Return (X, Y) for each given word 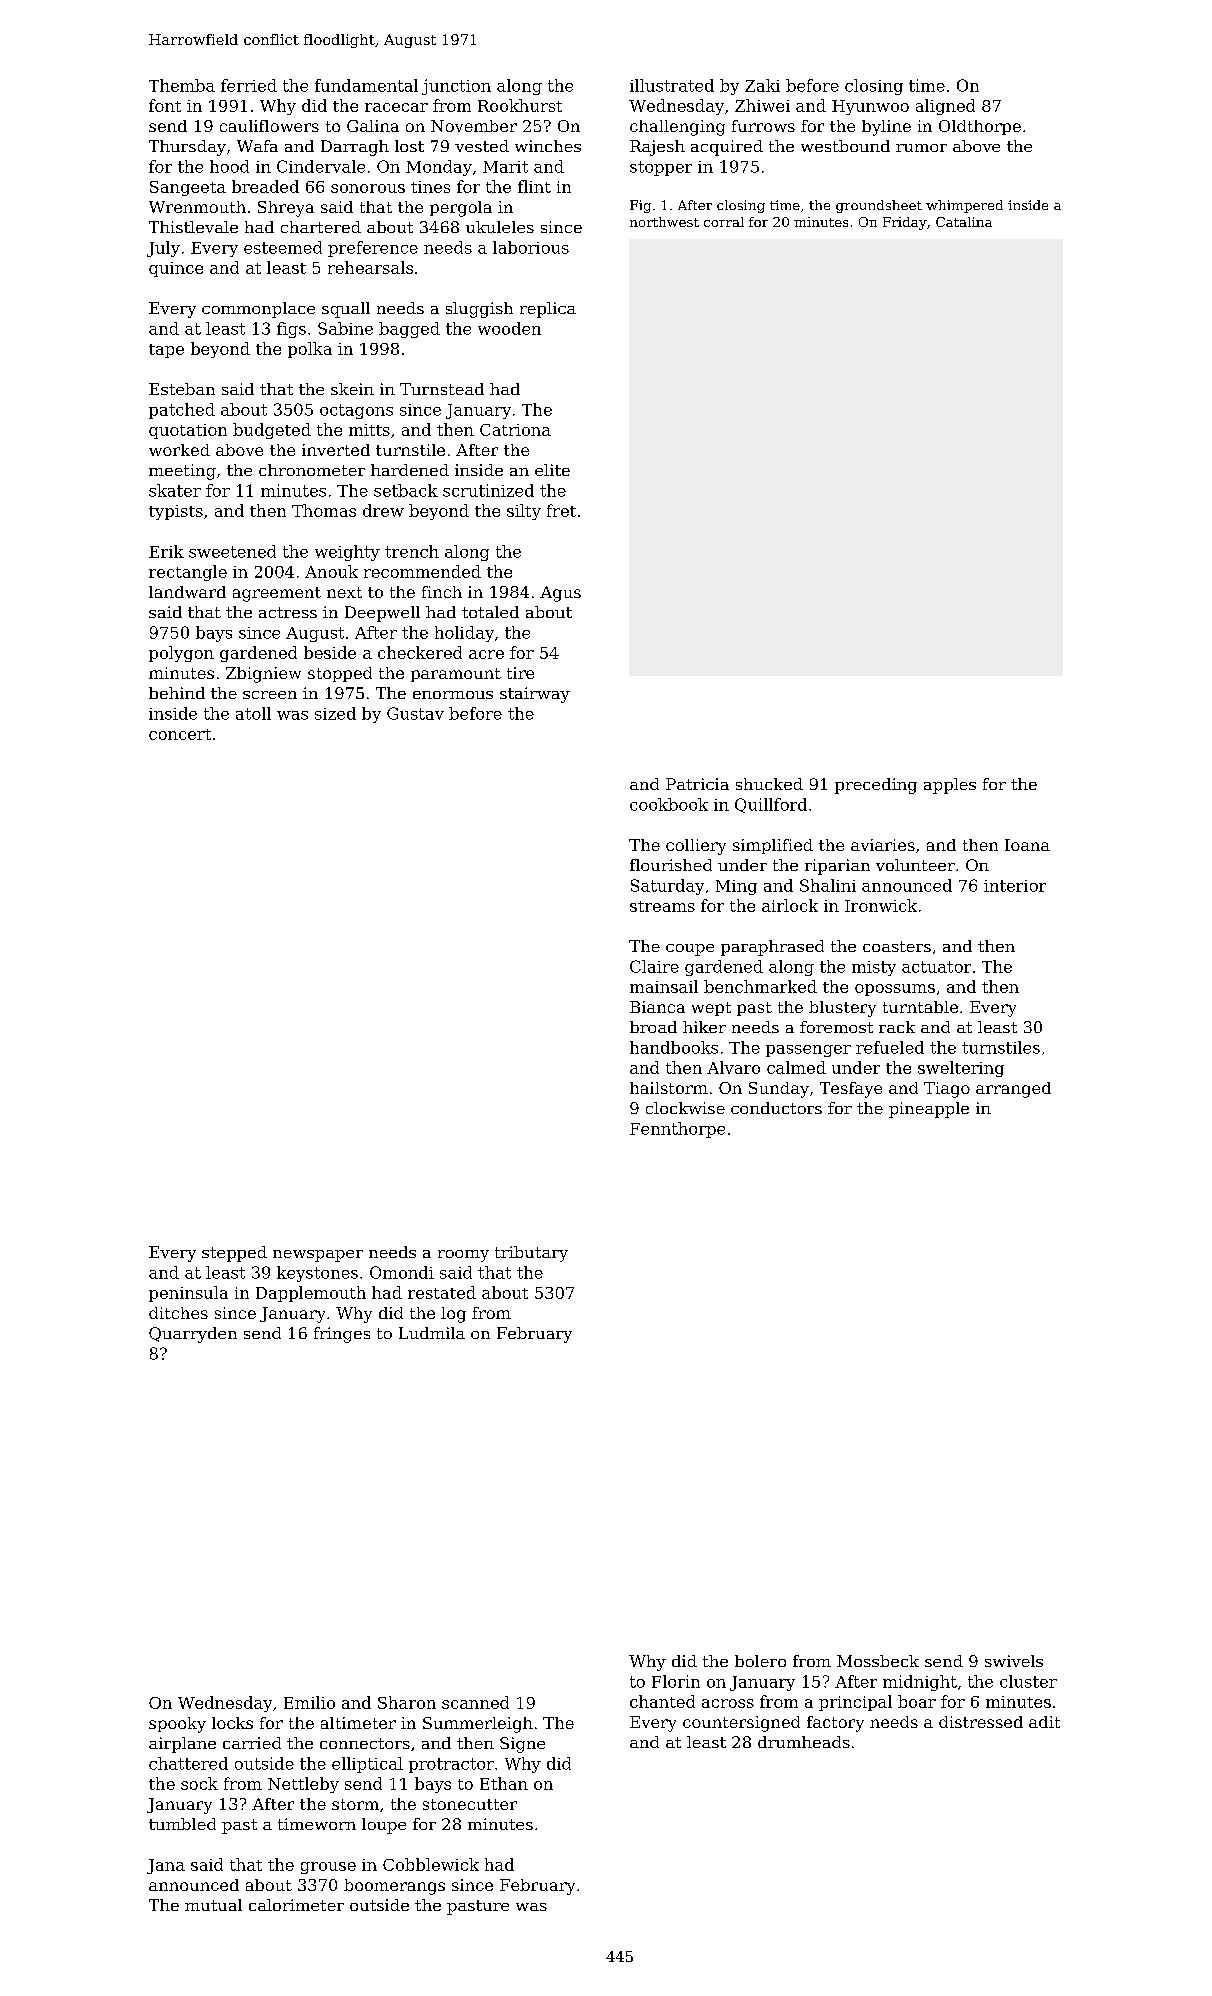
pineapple (929, 1110)
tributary (531, 1254)
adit (1044, 1722)
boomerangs (394, 1887)
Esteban (182, 389)
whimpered (964, 206)
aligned (945, 107)
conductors (776, 1108)
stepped (234, 1254)
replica (548, 310)
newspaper (318, 1256)
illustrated (672, 85)
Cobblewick (431, 1864)
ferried (249, 85)
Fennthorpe (677, 1130)
